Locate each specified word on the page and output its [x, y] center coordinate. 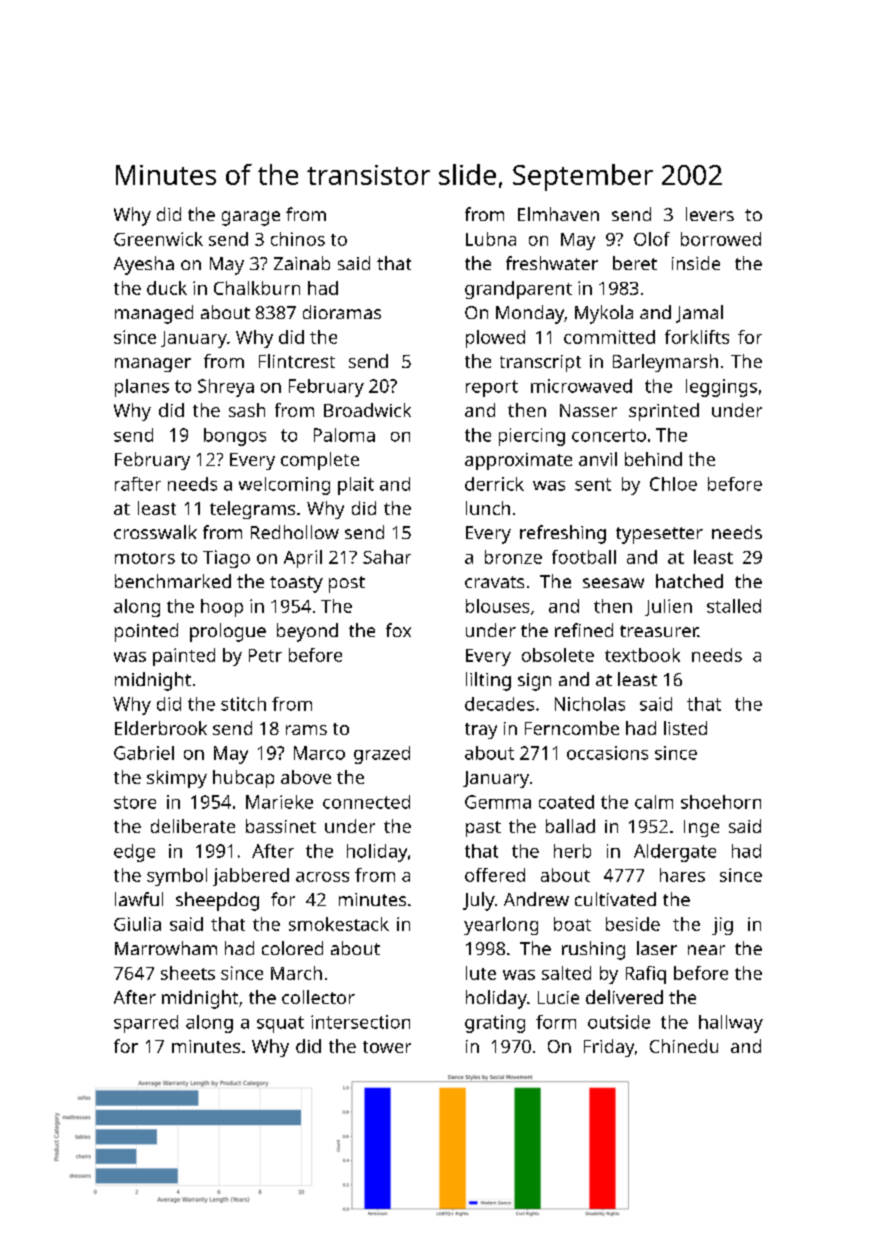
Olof [652, 239]
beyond [307, 632]
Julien [668, 607]
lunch [488, 508]
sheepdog [217, 901]
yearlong [501, 926]
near [706, 950]
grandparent [518, 290]
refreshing [563, 534]
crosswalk [155, 532]
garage [251, 218]
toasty [296, 584]
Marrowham [166, 948]
